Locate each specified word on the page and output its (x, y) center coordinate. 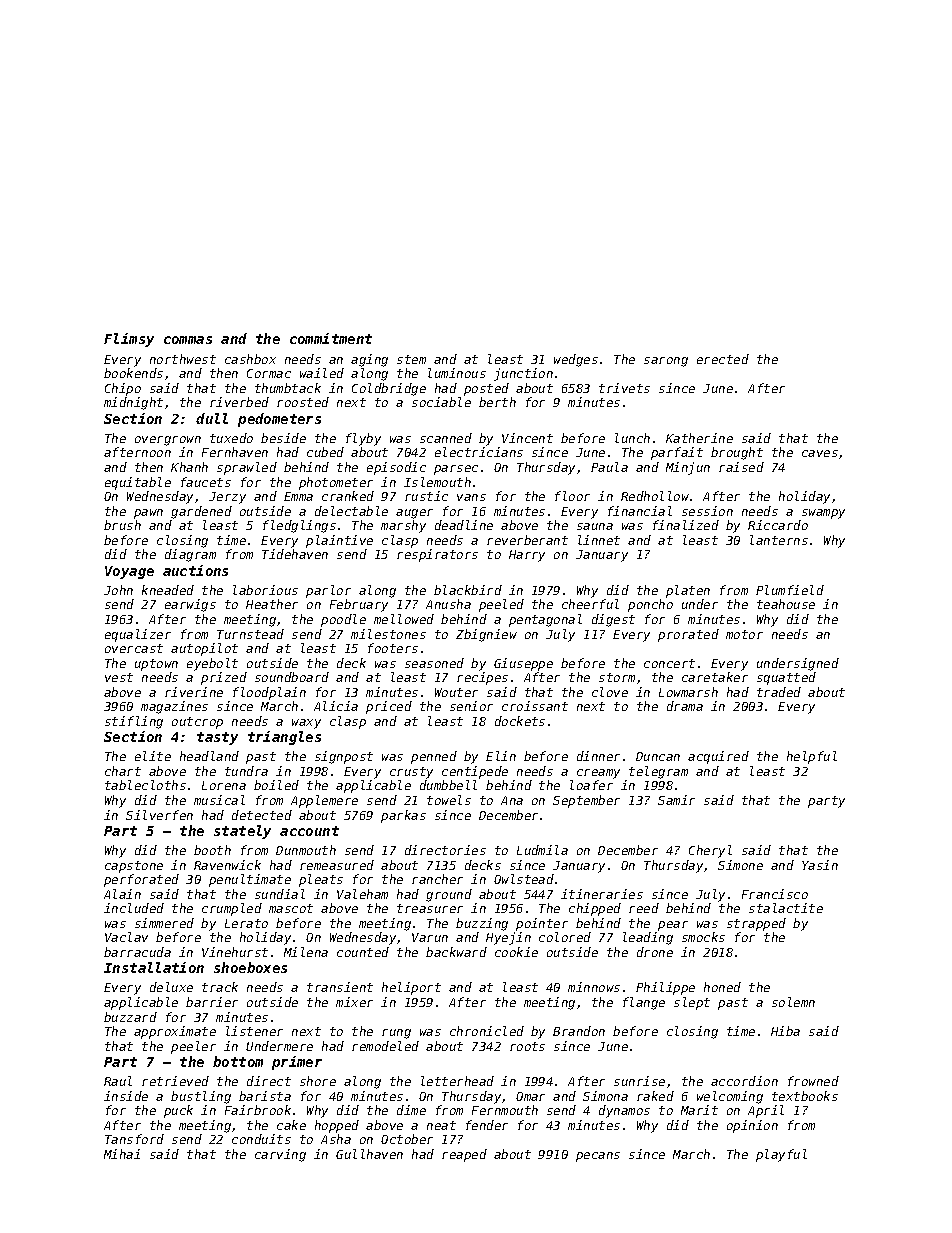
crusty (411, 773)
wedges (576, 360)
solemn (793, 1002)
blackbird (468, 590)
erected (723, 359)
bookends (133, 373)
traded (779, 692)
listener (254, 1031)
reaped (464, 1155)
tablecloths (145, 785)
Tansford (134, 1139)
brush (122, 525)
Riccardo (778, 525)
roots (527, 1046)
